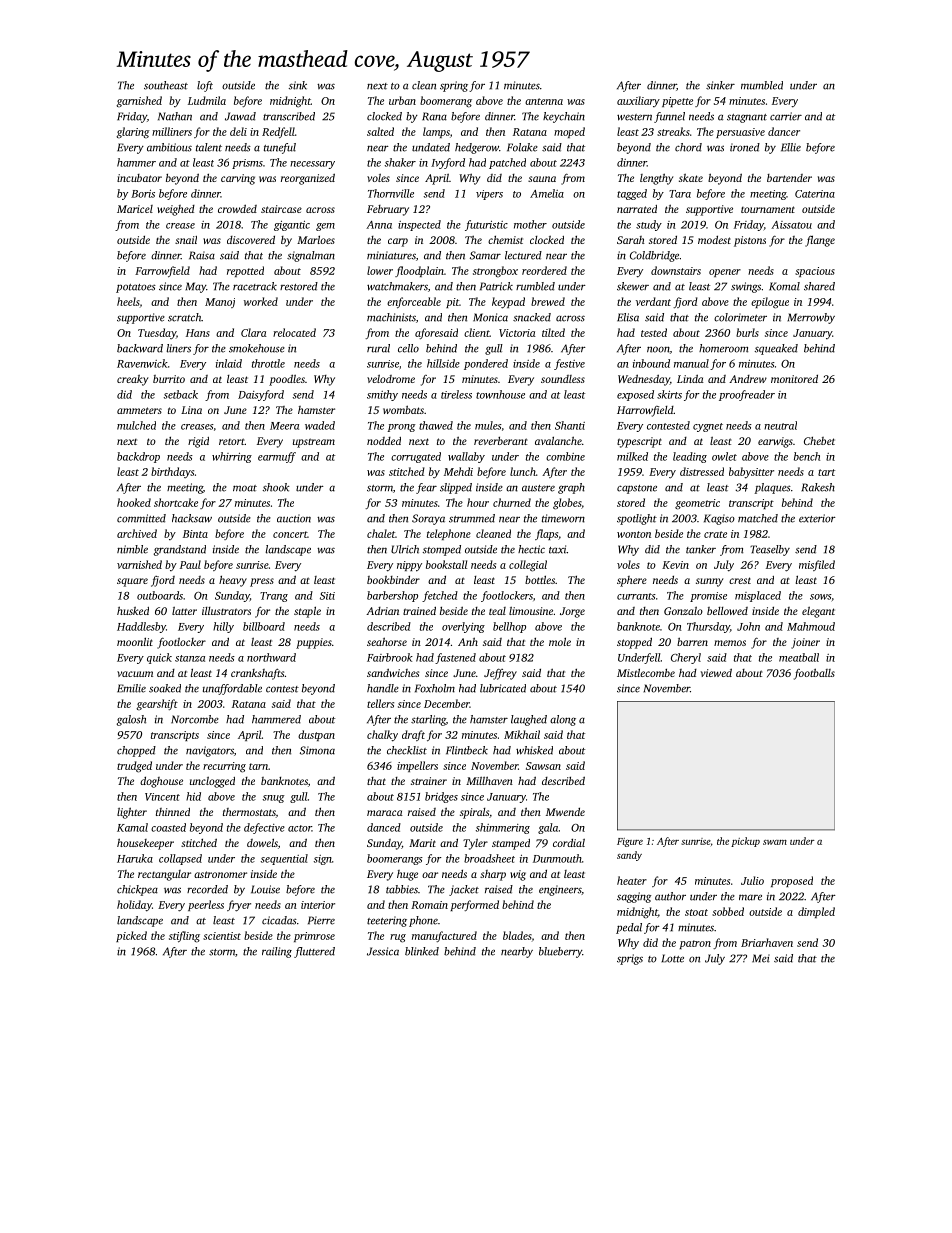  I want to click on along, so click(563, 720).
